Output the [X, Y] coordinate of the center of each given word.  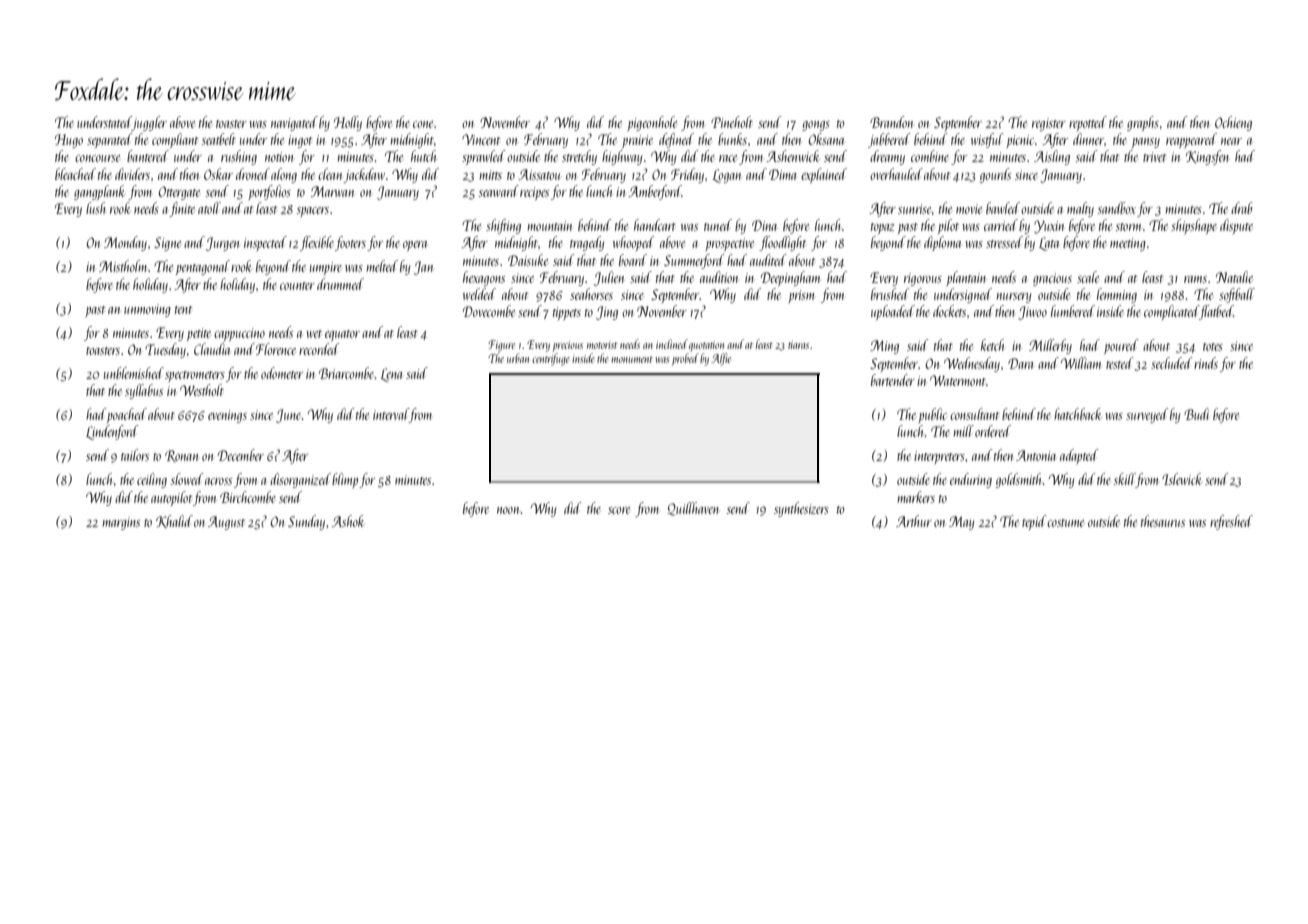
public [933, 415]
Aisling [1052, 157]
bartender [893, 380]
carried [1001, 225]
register [1049, 124]
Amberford [655, 192]
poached [126, 415]
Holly [348, 123]
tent [183, 310]
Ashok [348, 521]
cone [423, 124]
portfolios [270, 192]
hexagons [484, 278]
